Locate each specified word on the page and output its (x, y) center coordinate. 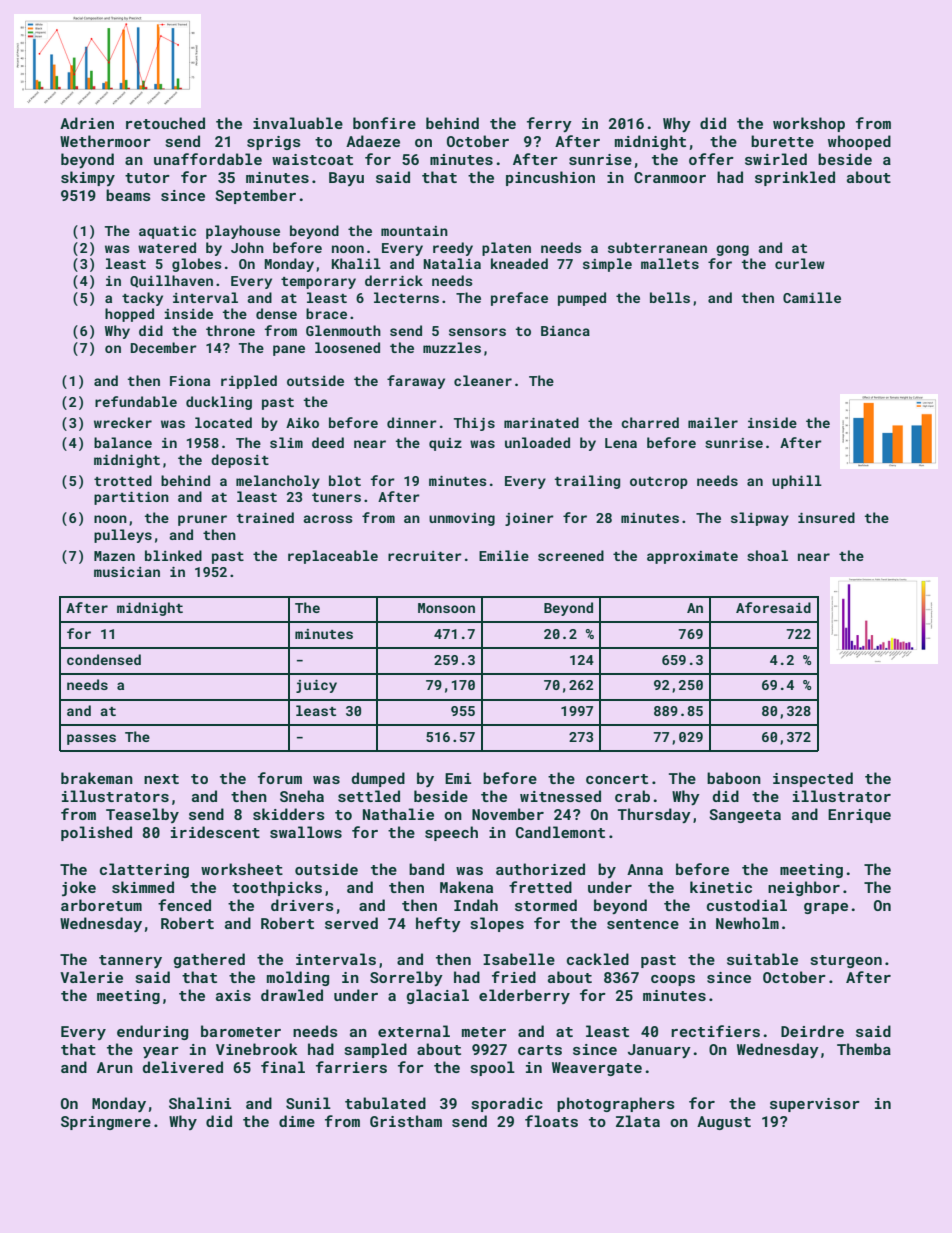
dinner (412, 422)
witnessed (560, 796)
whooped (859, 142)
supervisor (815, 1105)
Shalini (200, 1103)
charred (650, 422)
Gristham (406, 1121)
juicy (316, 686)
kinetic (721, 887)
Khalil (356, 263)
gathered (209, 960)
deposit (240, 461)
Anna (645, 869)
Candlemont (560, 832)
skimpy (88, 178)
